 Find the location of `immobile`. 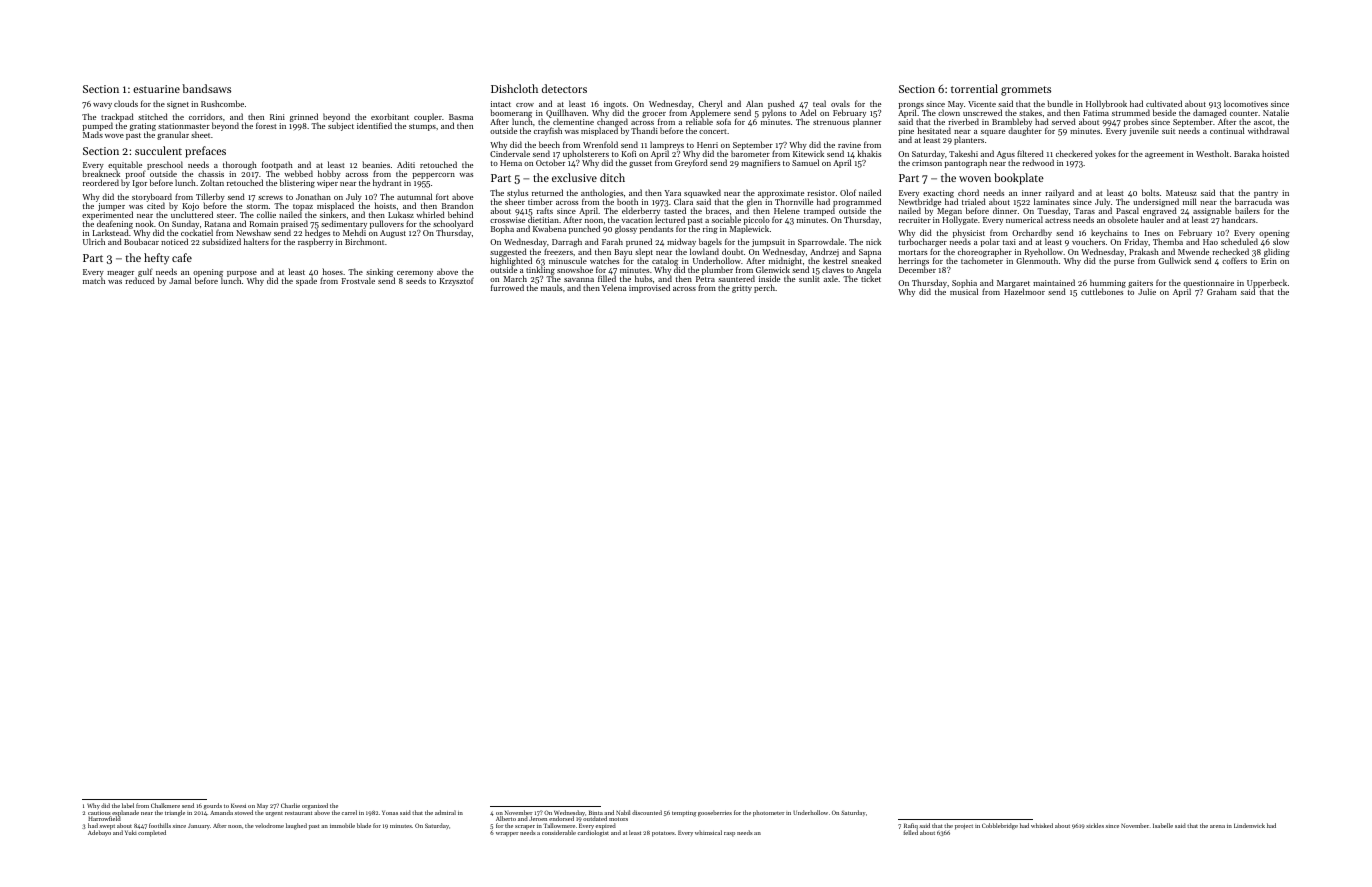

immobile is located at coordinates (342, 825).
